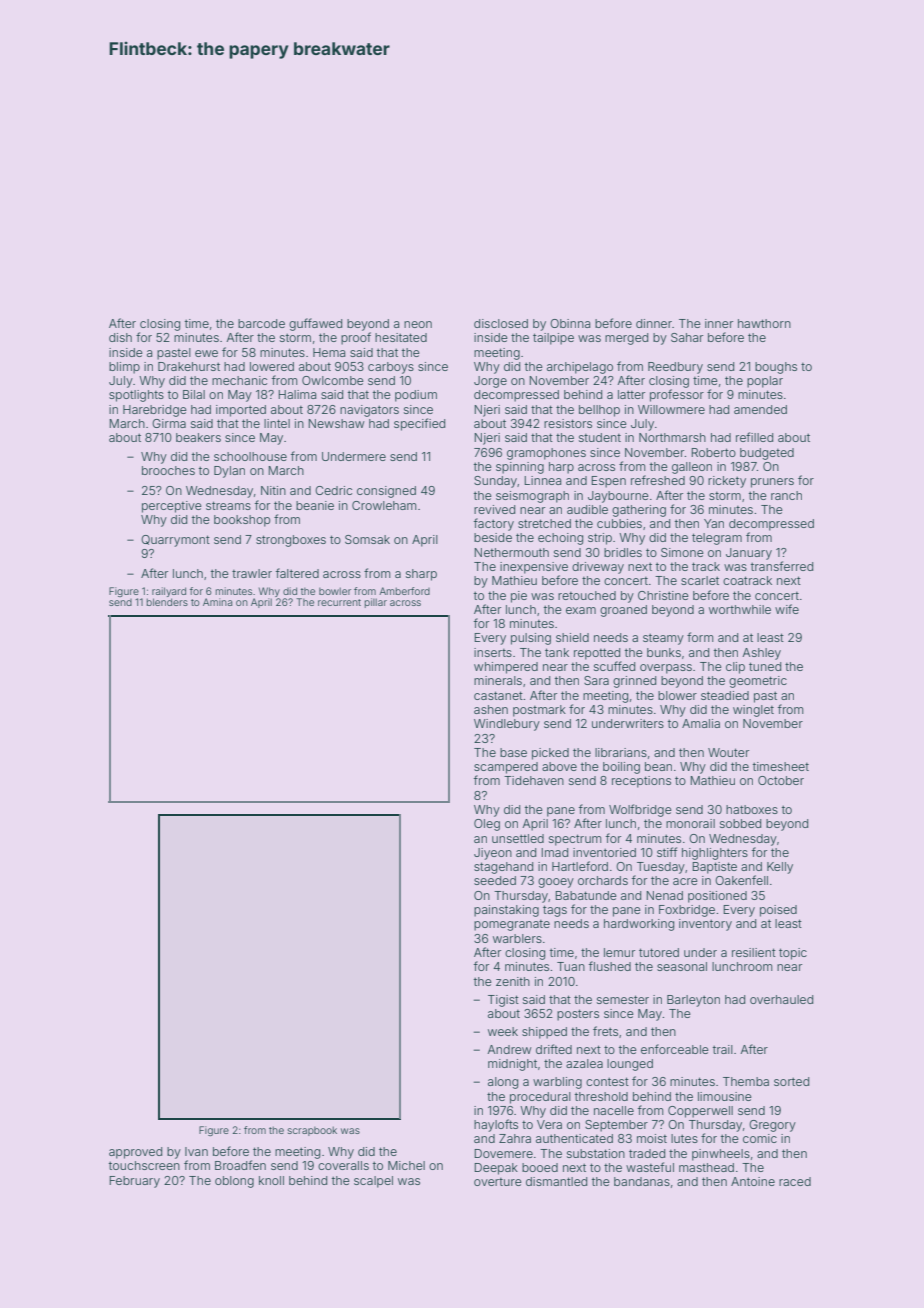 The width and height of the page is (924, 1308). I want to click on Jiyeon, so click(493, 854).
